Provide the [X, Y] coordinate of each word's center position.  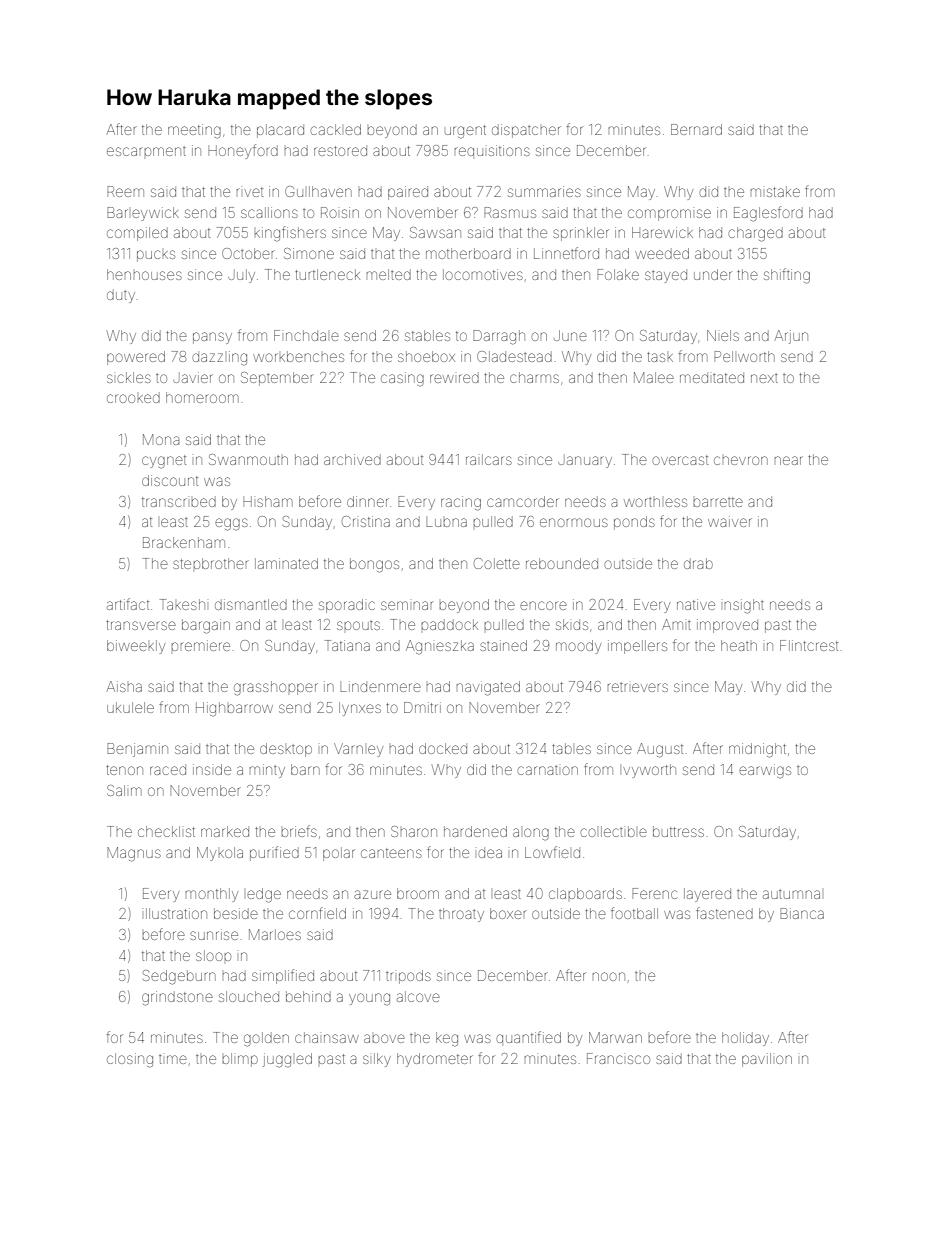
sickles [129, 377]
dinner [368, 501]
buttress [678, 831]
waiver [730, 521]
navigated [488, 688]
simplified [283, 976]
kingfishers [290, 234]
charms [534, 377]
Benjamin [137, 750]
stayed [666, 276]
